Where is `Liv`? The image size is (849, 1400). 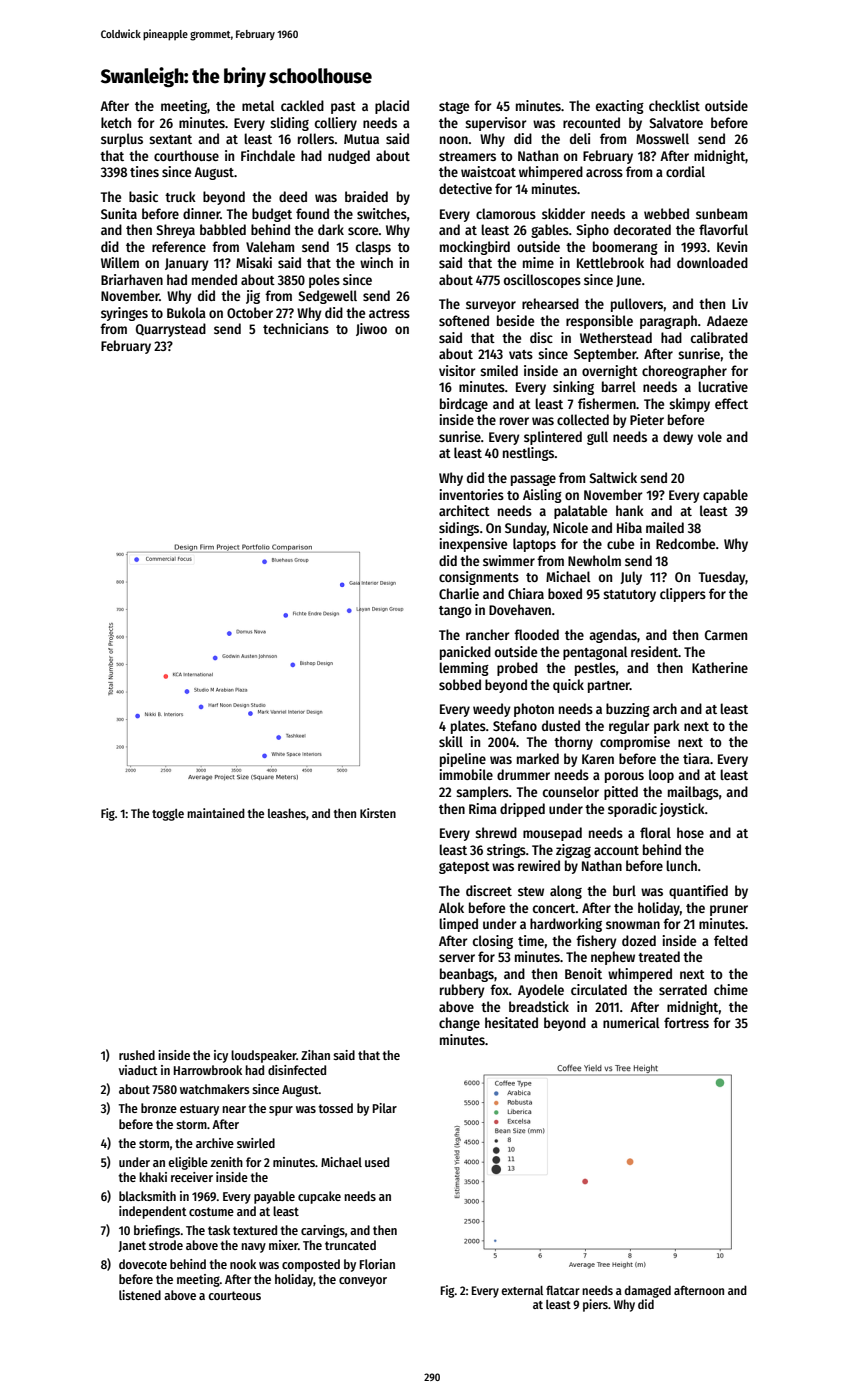 Liv is located at coordinates (740, 303).
